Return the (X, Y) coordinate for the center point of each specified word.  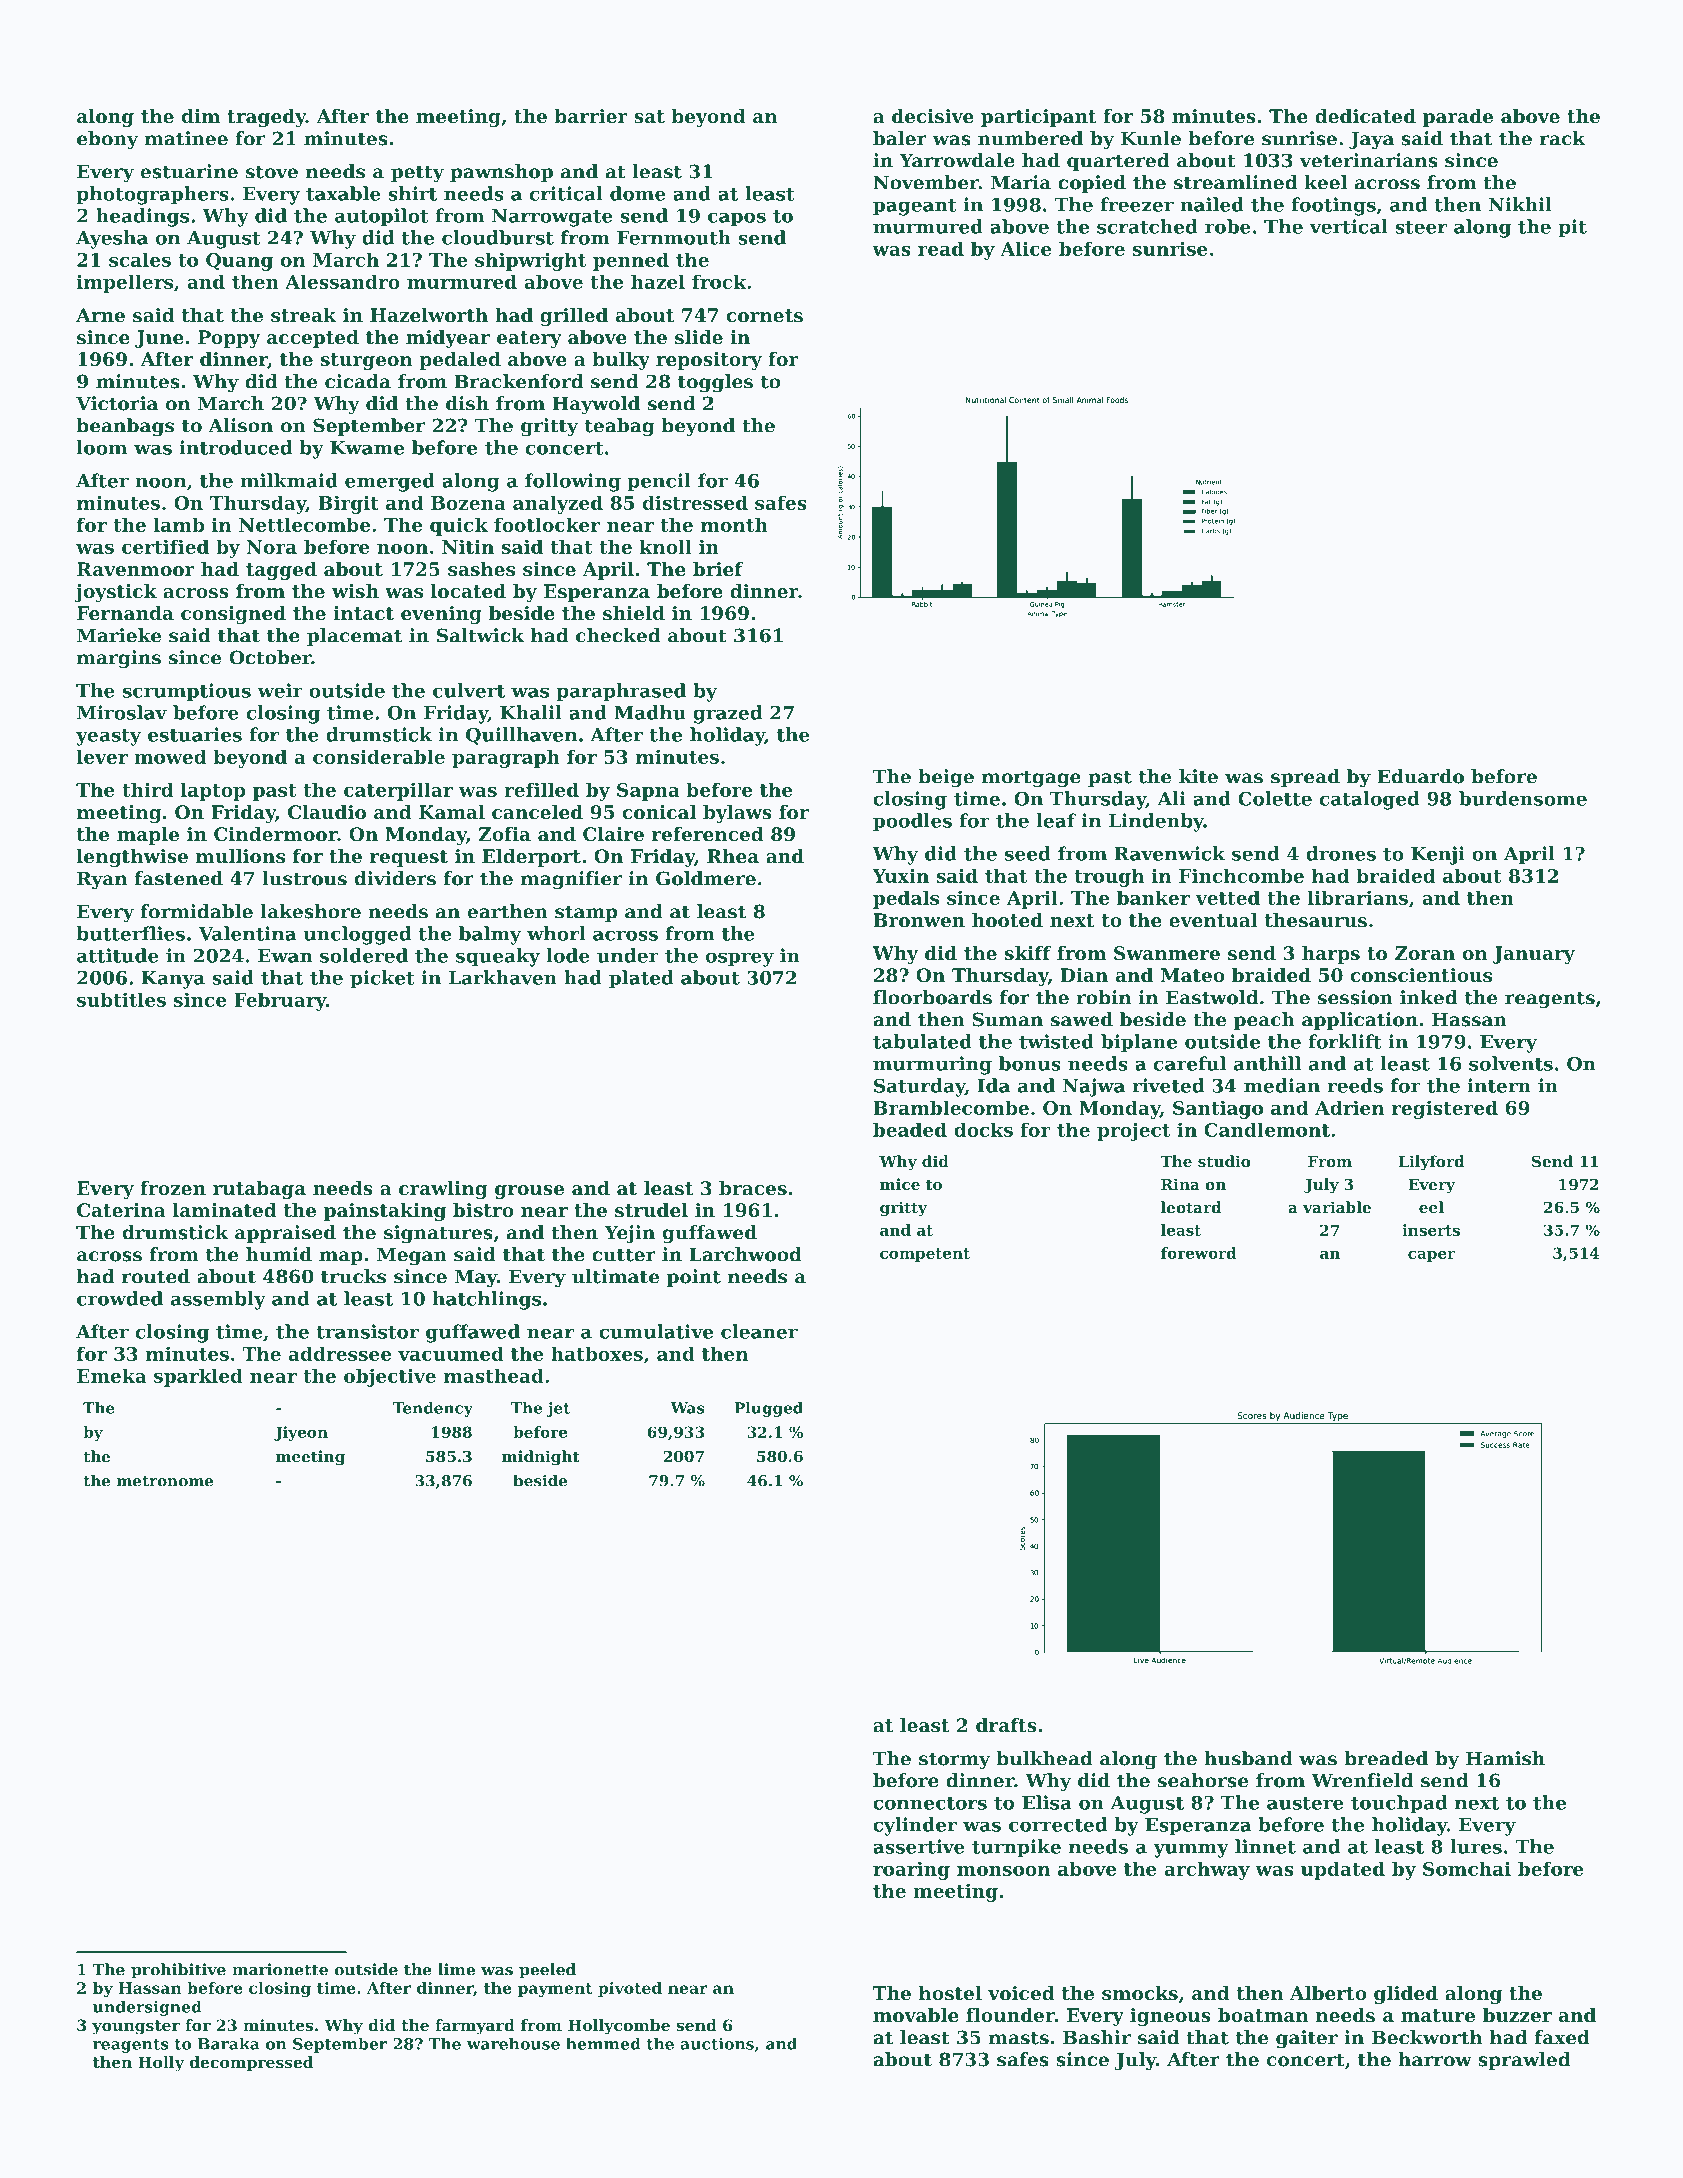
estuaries (195, 734)
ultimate (615, 1276)
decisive (933, 116)
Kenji (1438, 855)
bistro (483, 1210)
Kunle (1151, 138)
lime (456, 1969)
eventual (1213, 920)
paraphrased (621, 692)
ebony (107, 140)
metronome (165, 1481)
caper (1431, 1256)
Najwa (1094, 1087)
